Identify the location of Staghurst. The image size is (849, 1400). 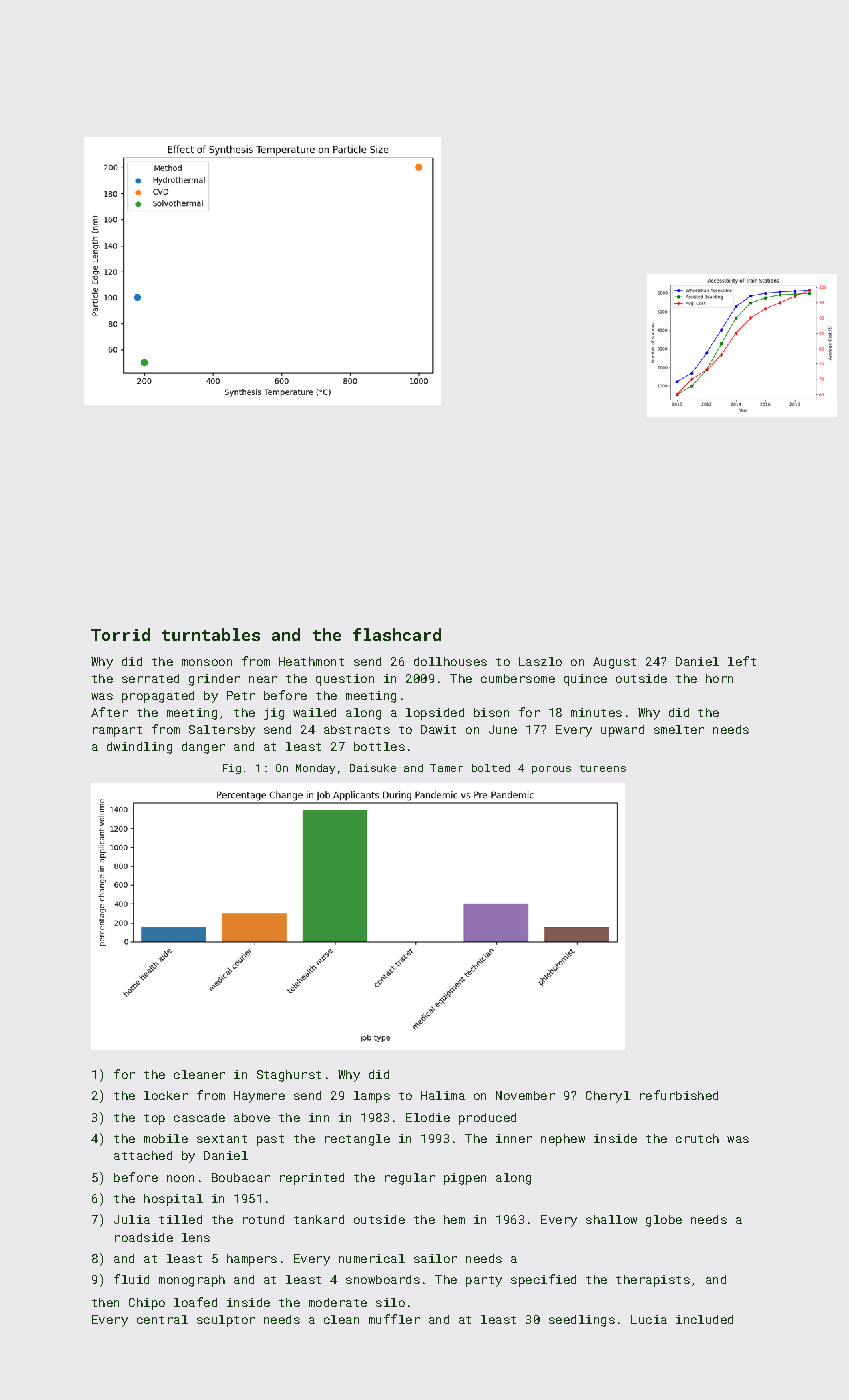
(289, 1076).
